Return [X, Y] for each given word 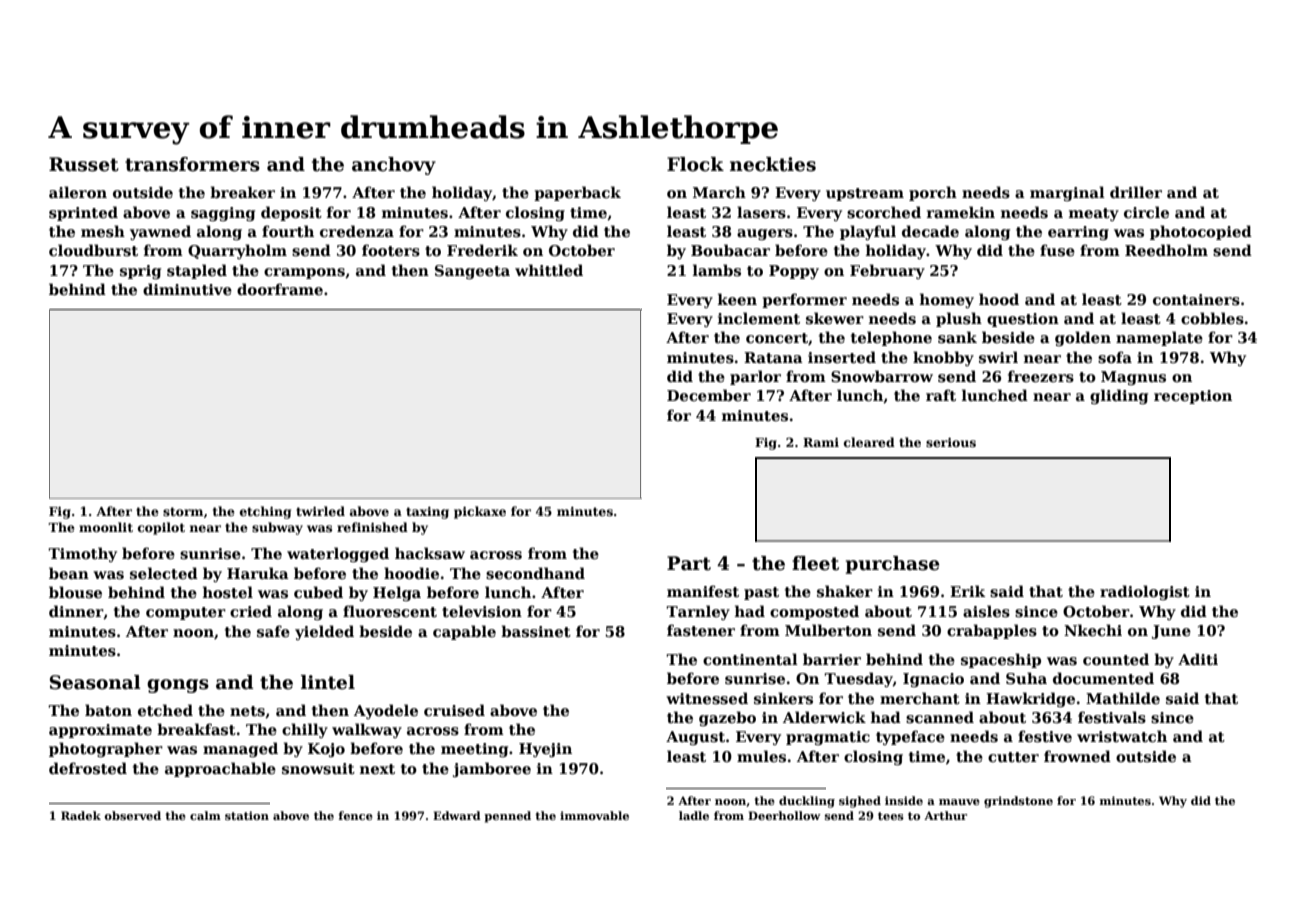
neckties [773, 164]
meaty [1094, 214]
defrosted [88, 768]
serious [951, 442]
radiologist [1145, 592]
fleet [815, 563]
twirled [320, 511]
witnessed [707, 698]
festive [1045, 736]
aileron [78, 192]
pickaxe [480, 512]
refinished [372, 527]
